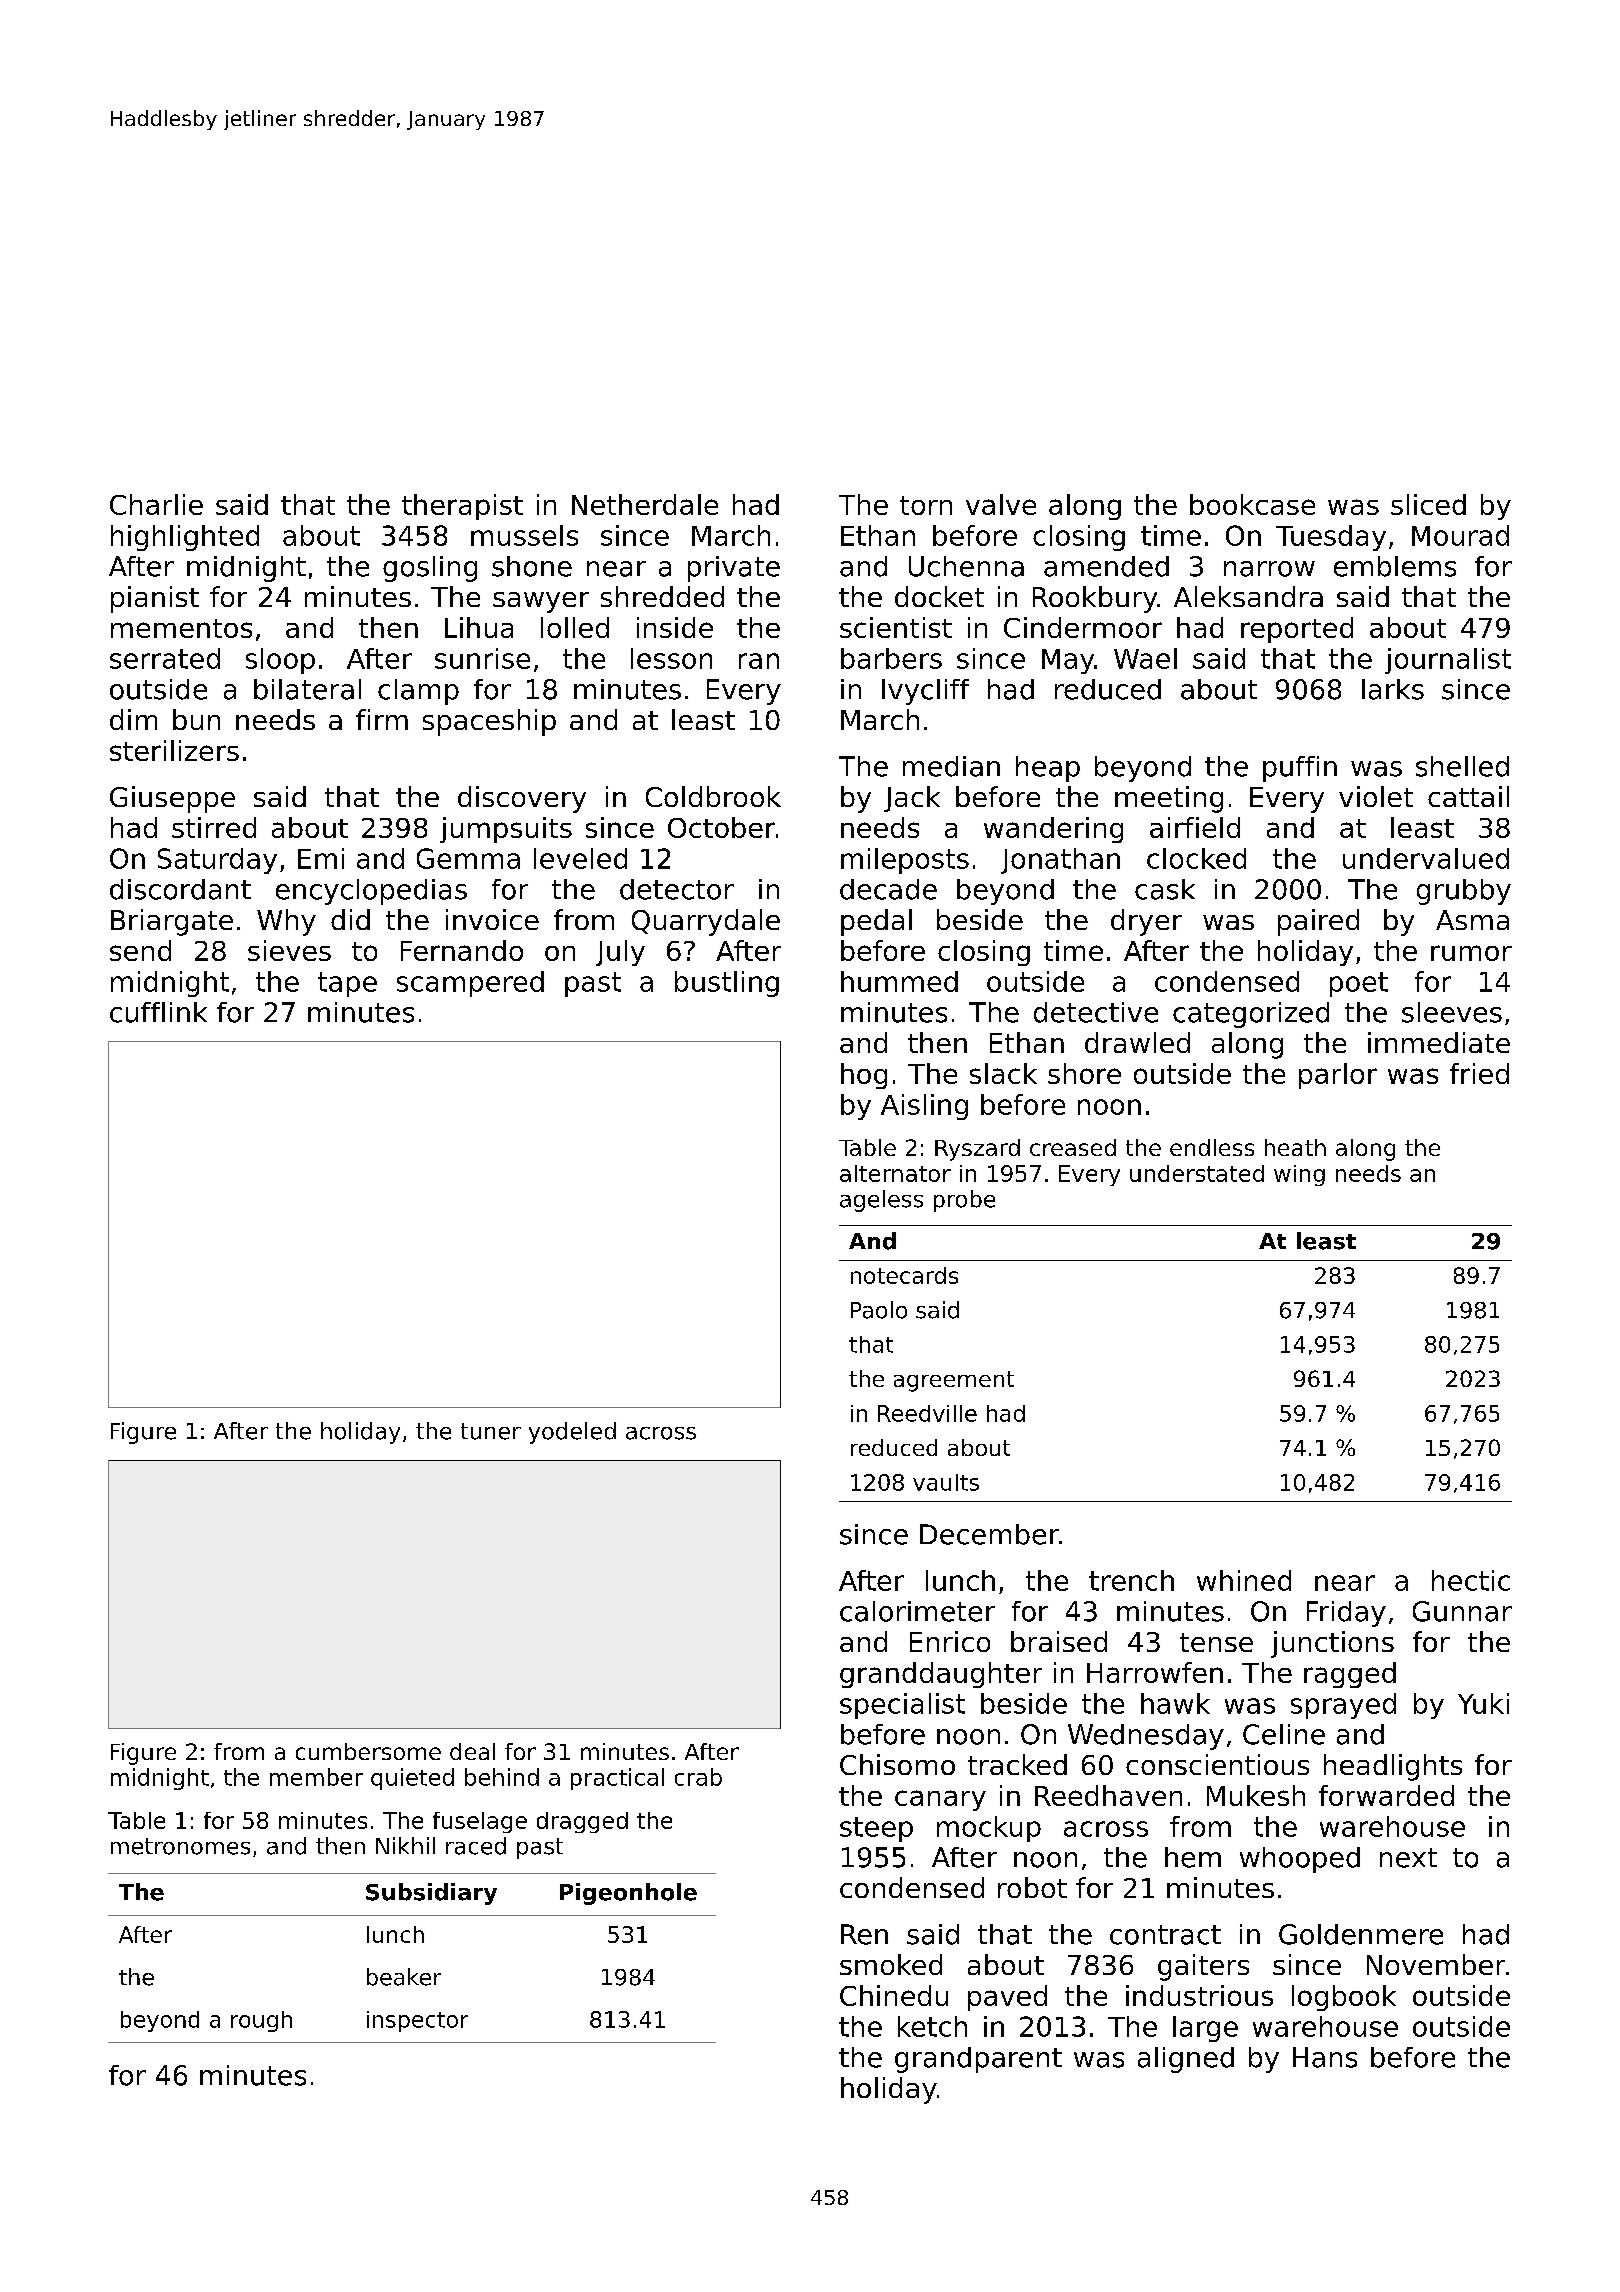 The height and width of the screenshot is (2292, 1620). What do you see at coordinates (417, 2021) in the screenshot?
I see `inspector` at bounding box center [417, 2021].
